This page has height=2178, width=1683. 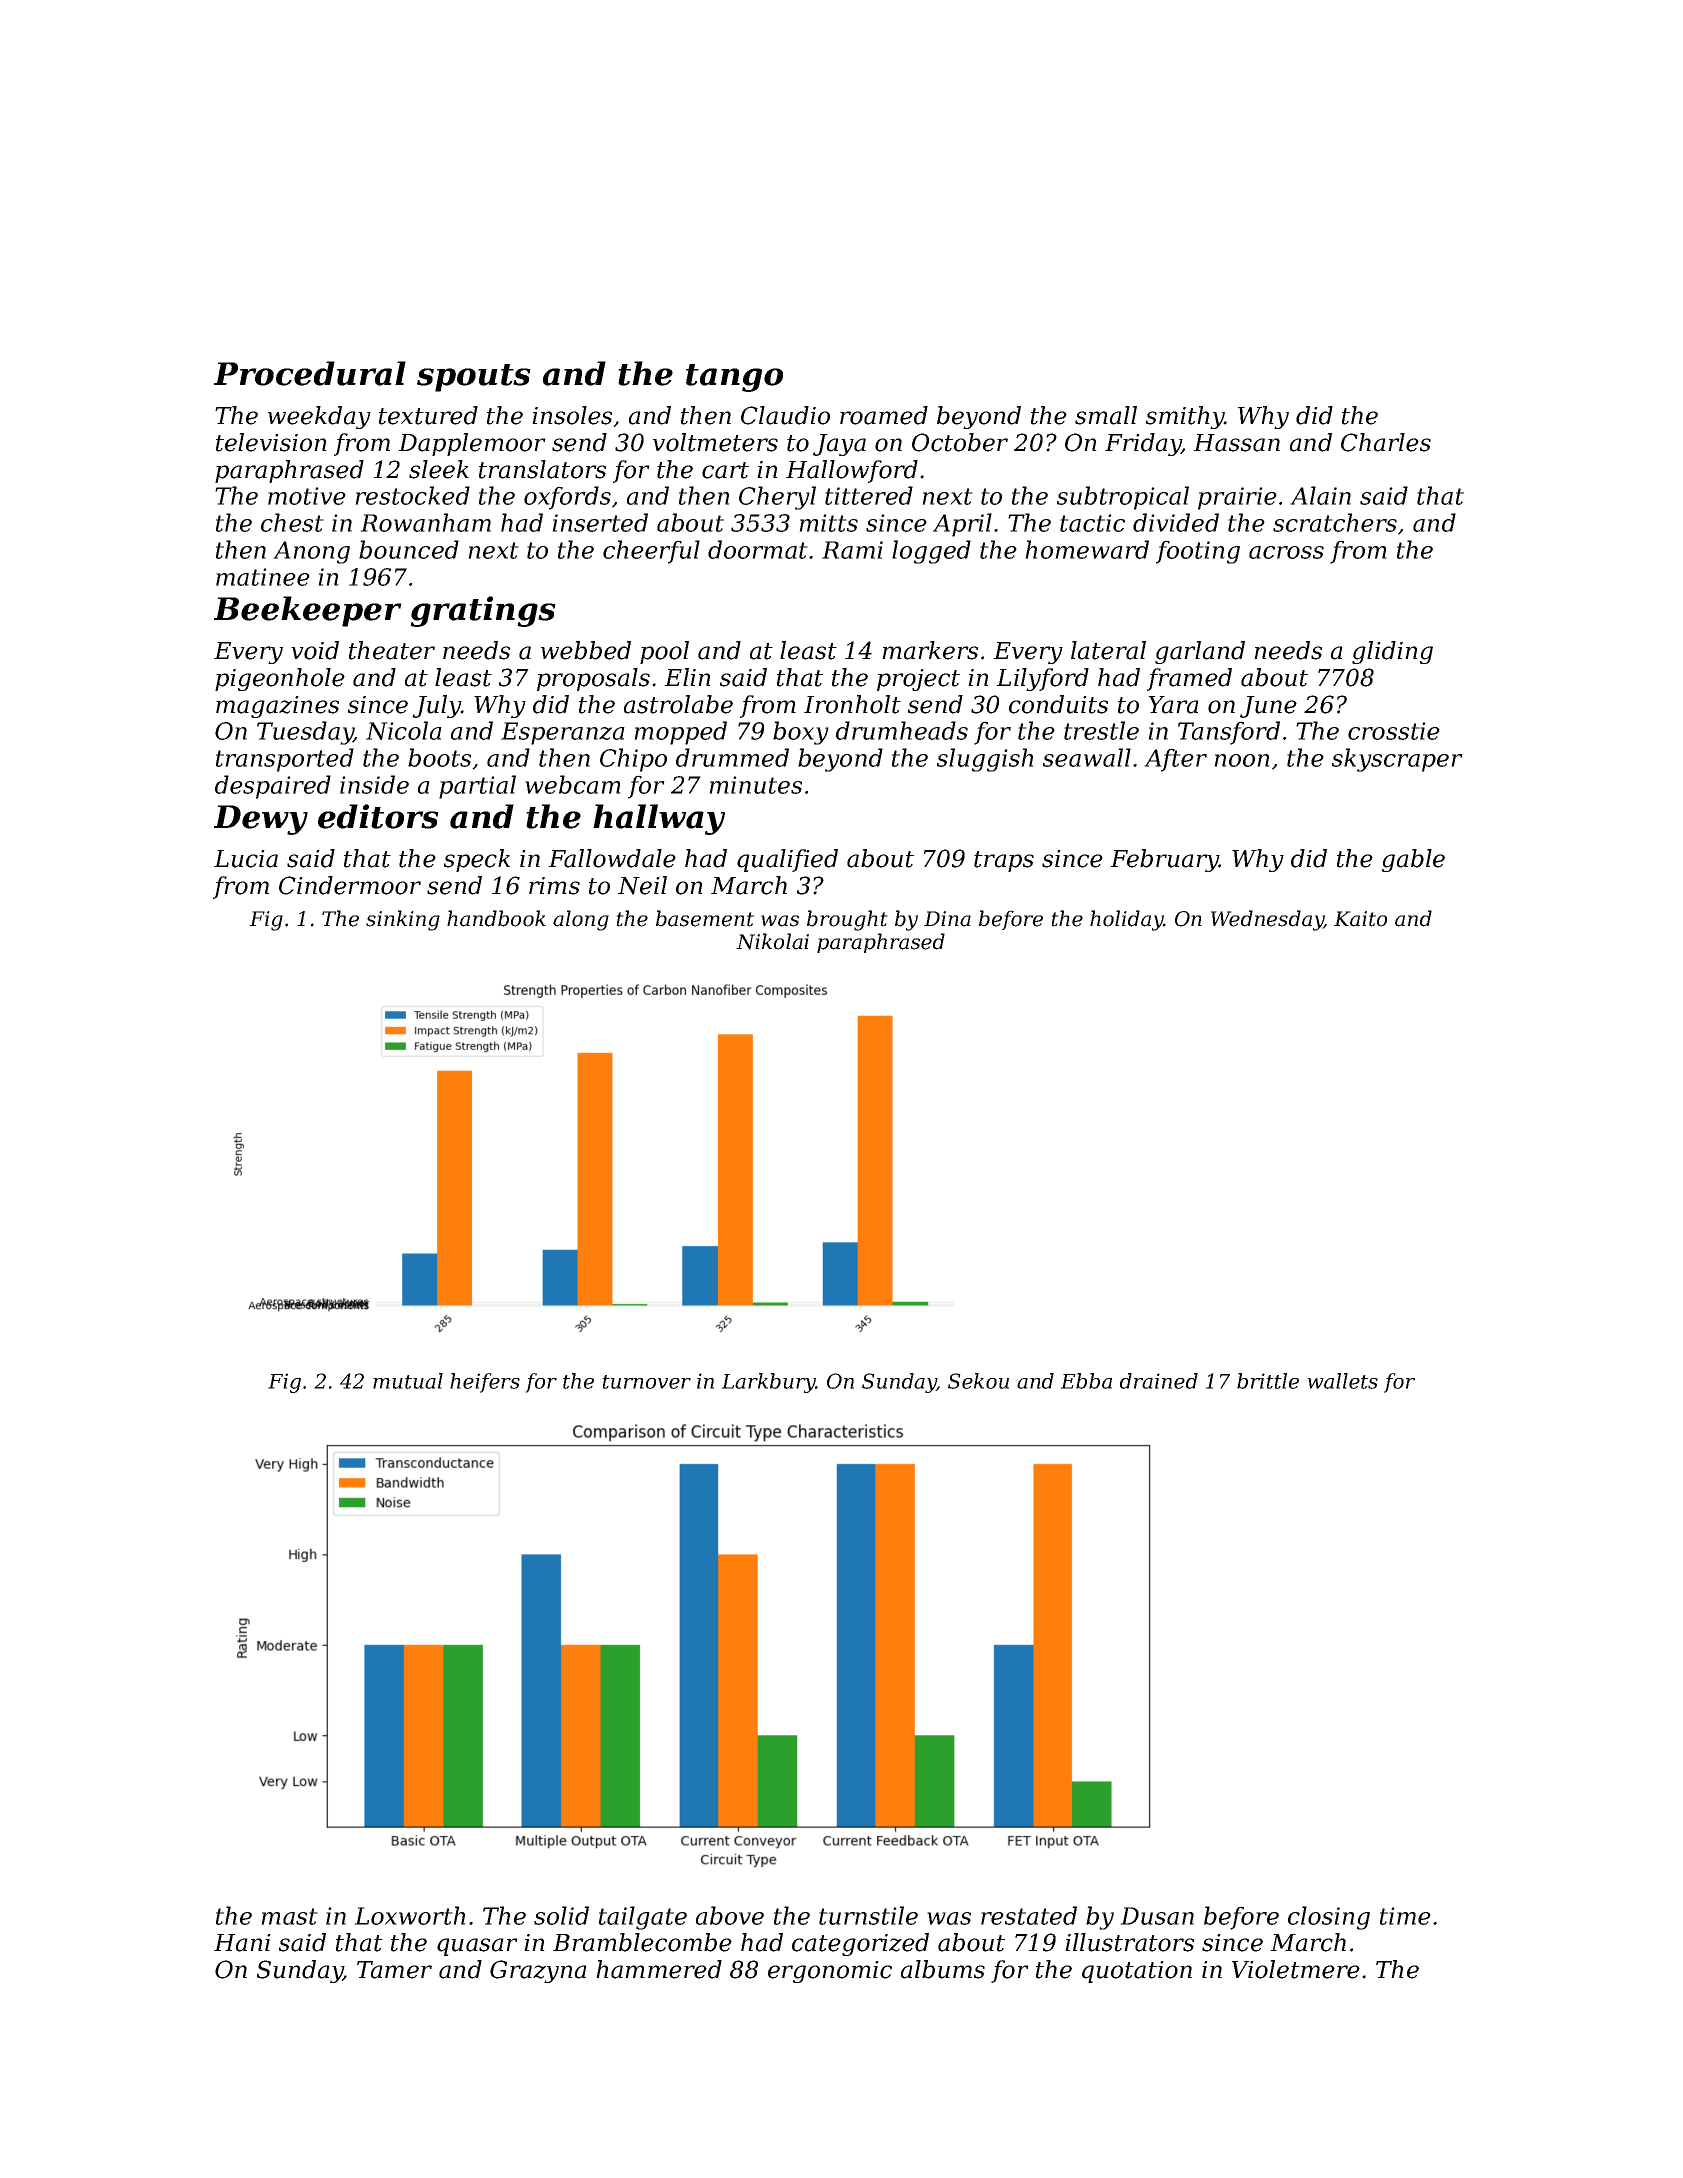 What do you see at coordinates (310, 373) in the page?
I see `Procedural` at bounding box center [310, 373].
